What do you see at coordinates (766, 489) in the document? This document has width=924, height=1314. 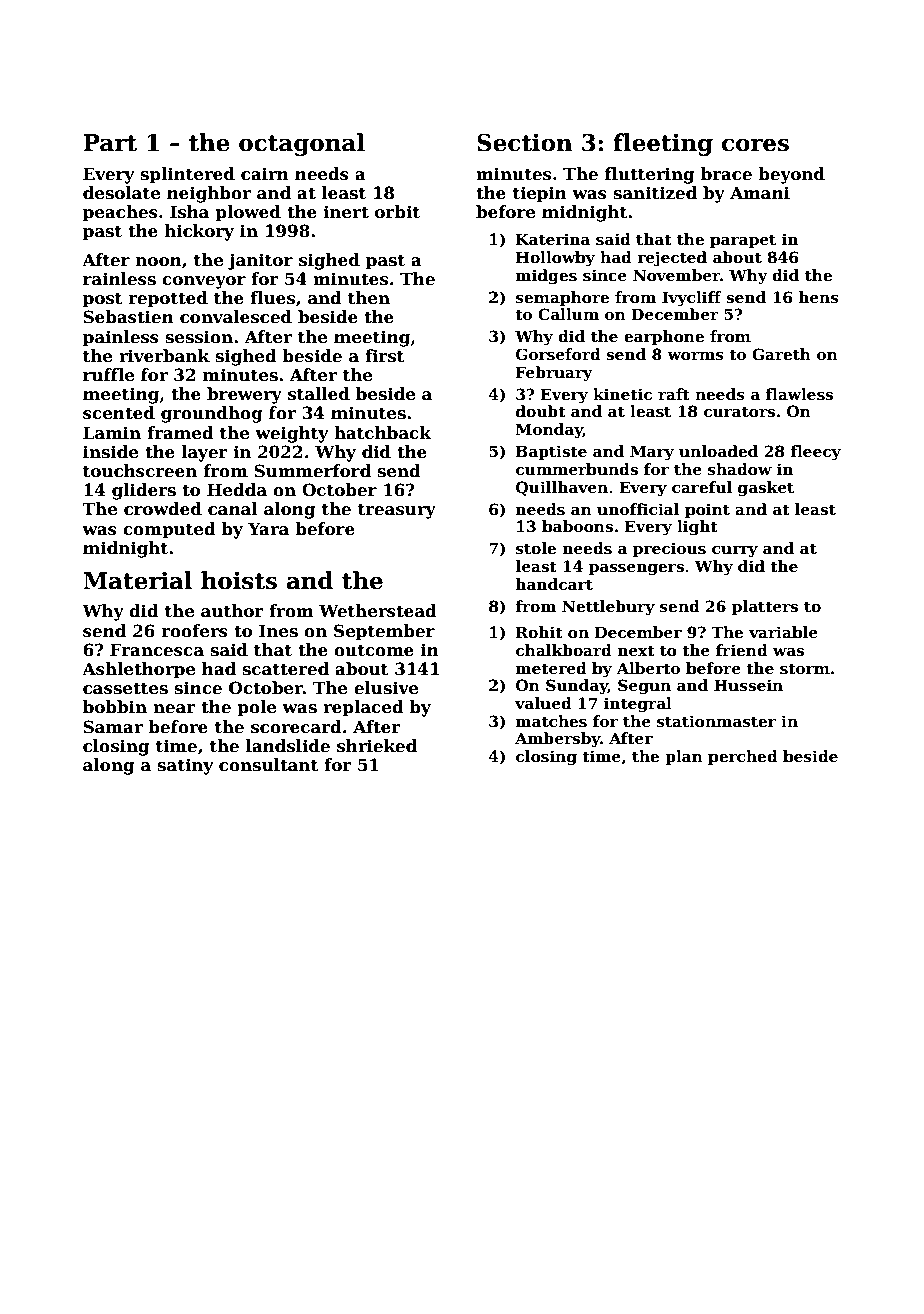 I see `gasket` at bounding box center [766, 489].
